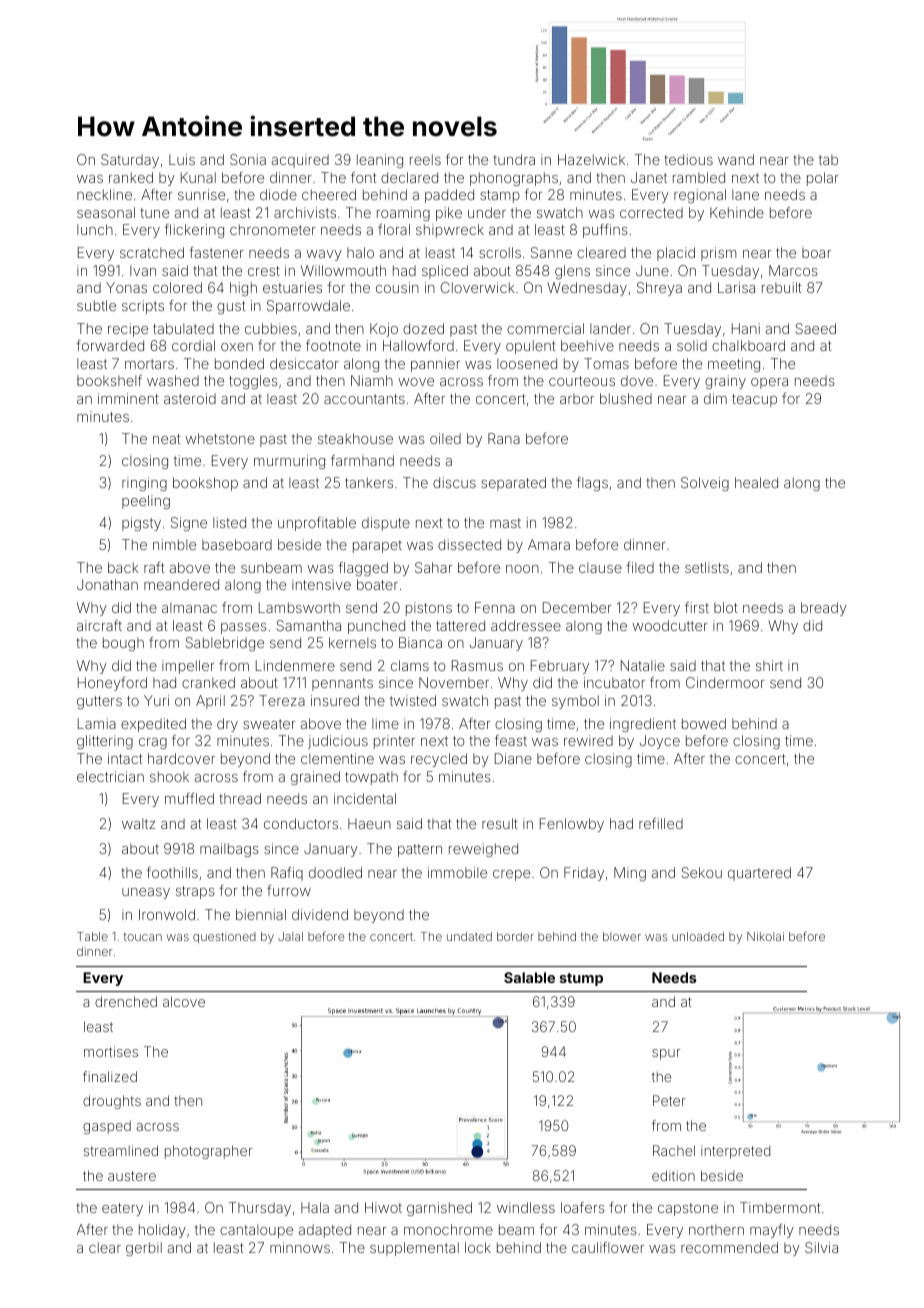 This screenshot has height=1308, width=924. What do you see at coordinates (380, 161) in the screenshot?
I see `leaning` at bounding box center [380, 161].
